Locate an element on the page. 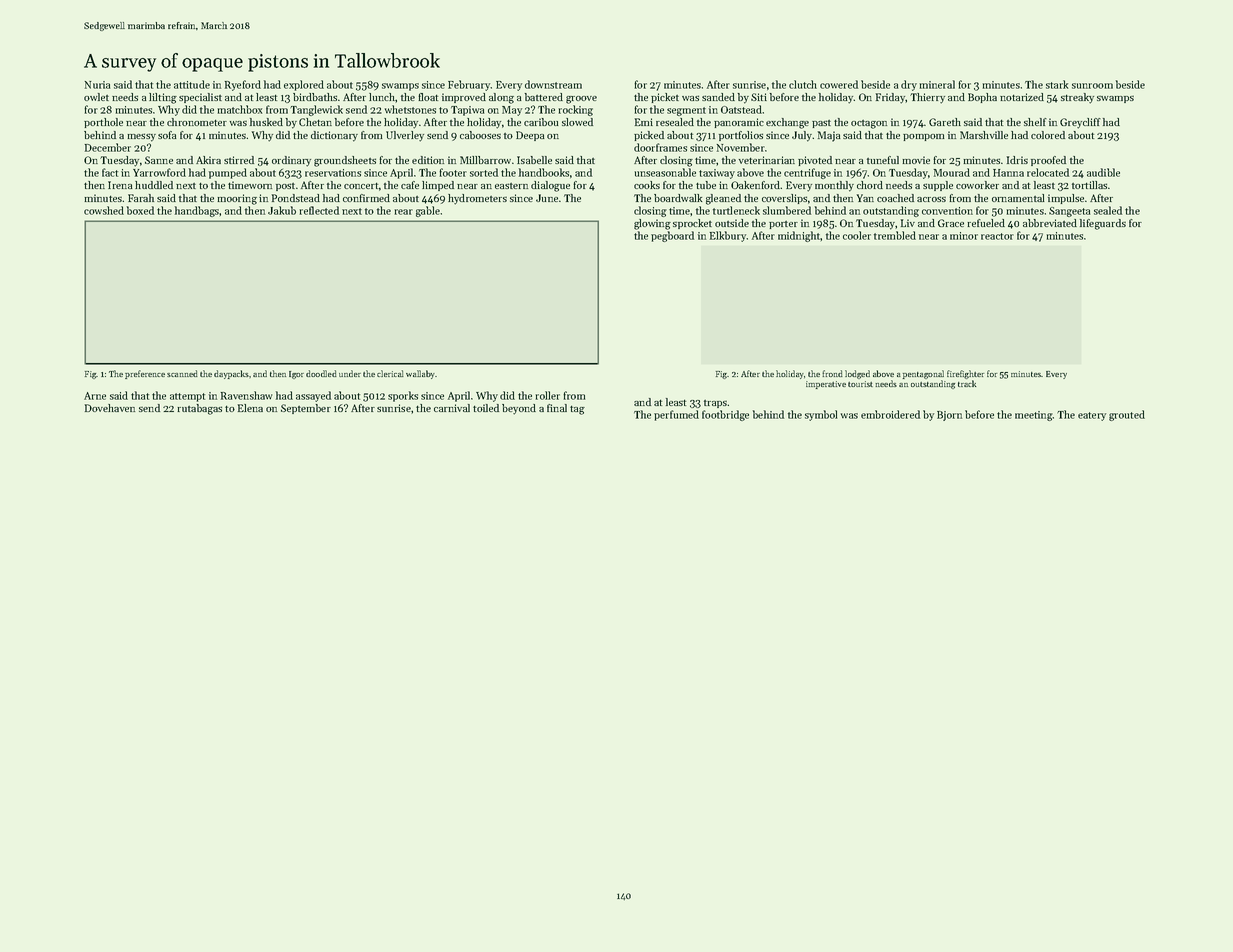 This page has height=952, width=1233. perfumed is located at coordinates (676, 415).
